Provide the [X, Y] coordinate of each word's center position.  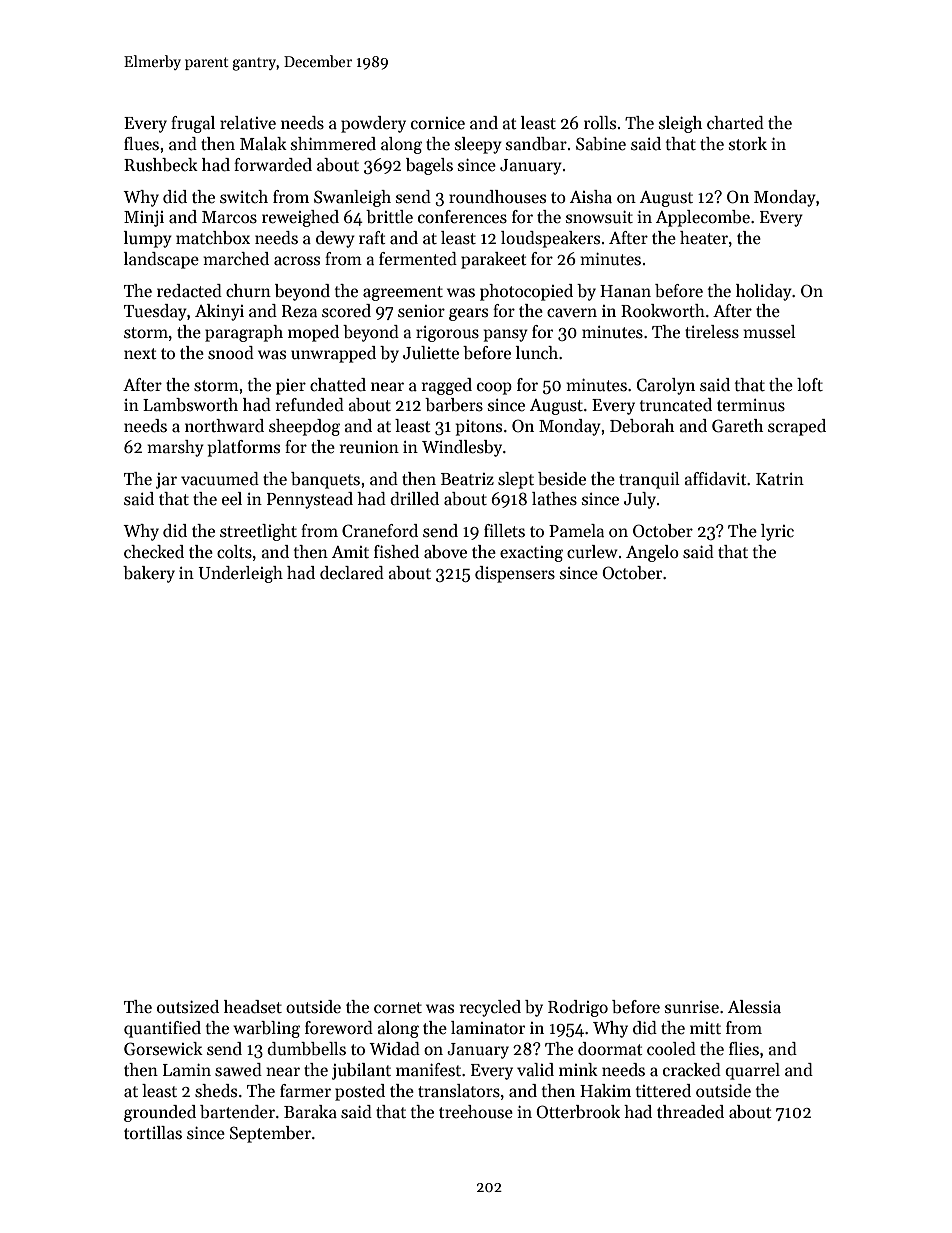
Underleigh [240, 574]
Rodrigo [578, 1008]
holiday [764, 292]
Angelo [652, 553]
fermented [418, 259]
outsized [188, 1007]
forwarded [273, 165]
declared [352, 573]
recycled [490, 1008]
